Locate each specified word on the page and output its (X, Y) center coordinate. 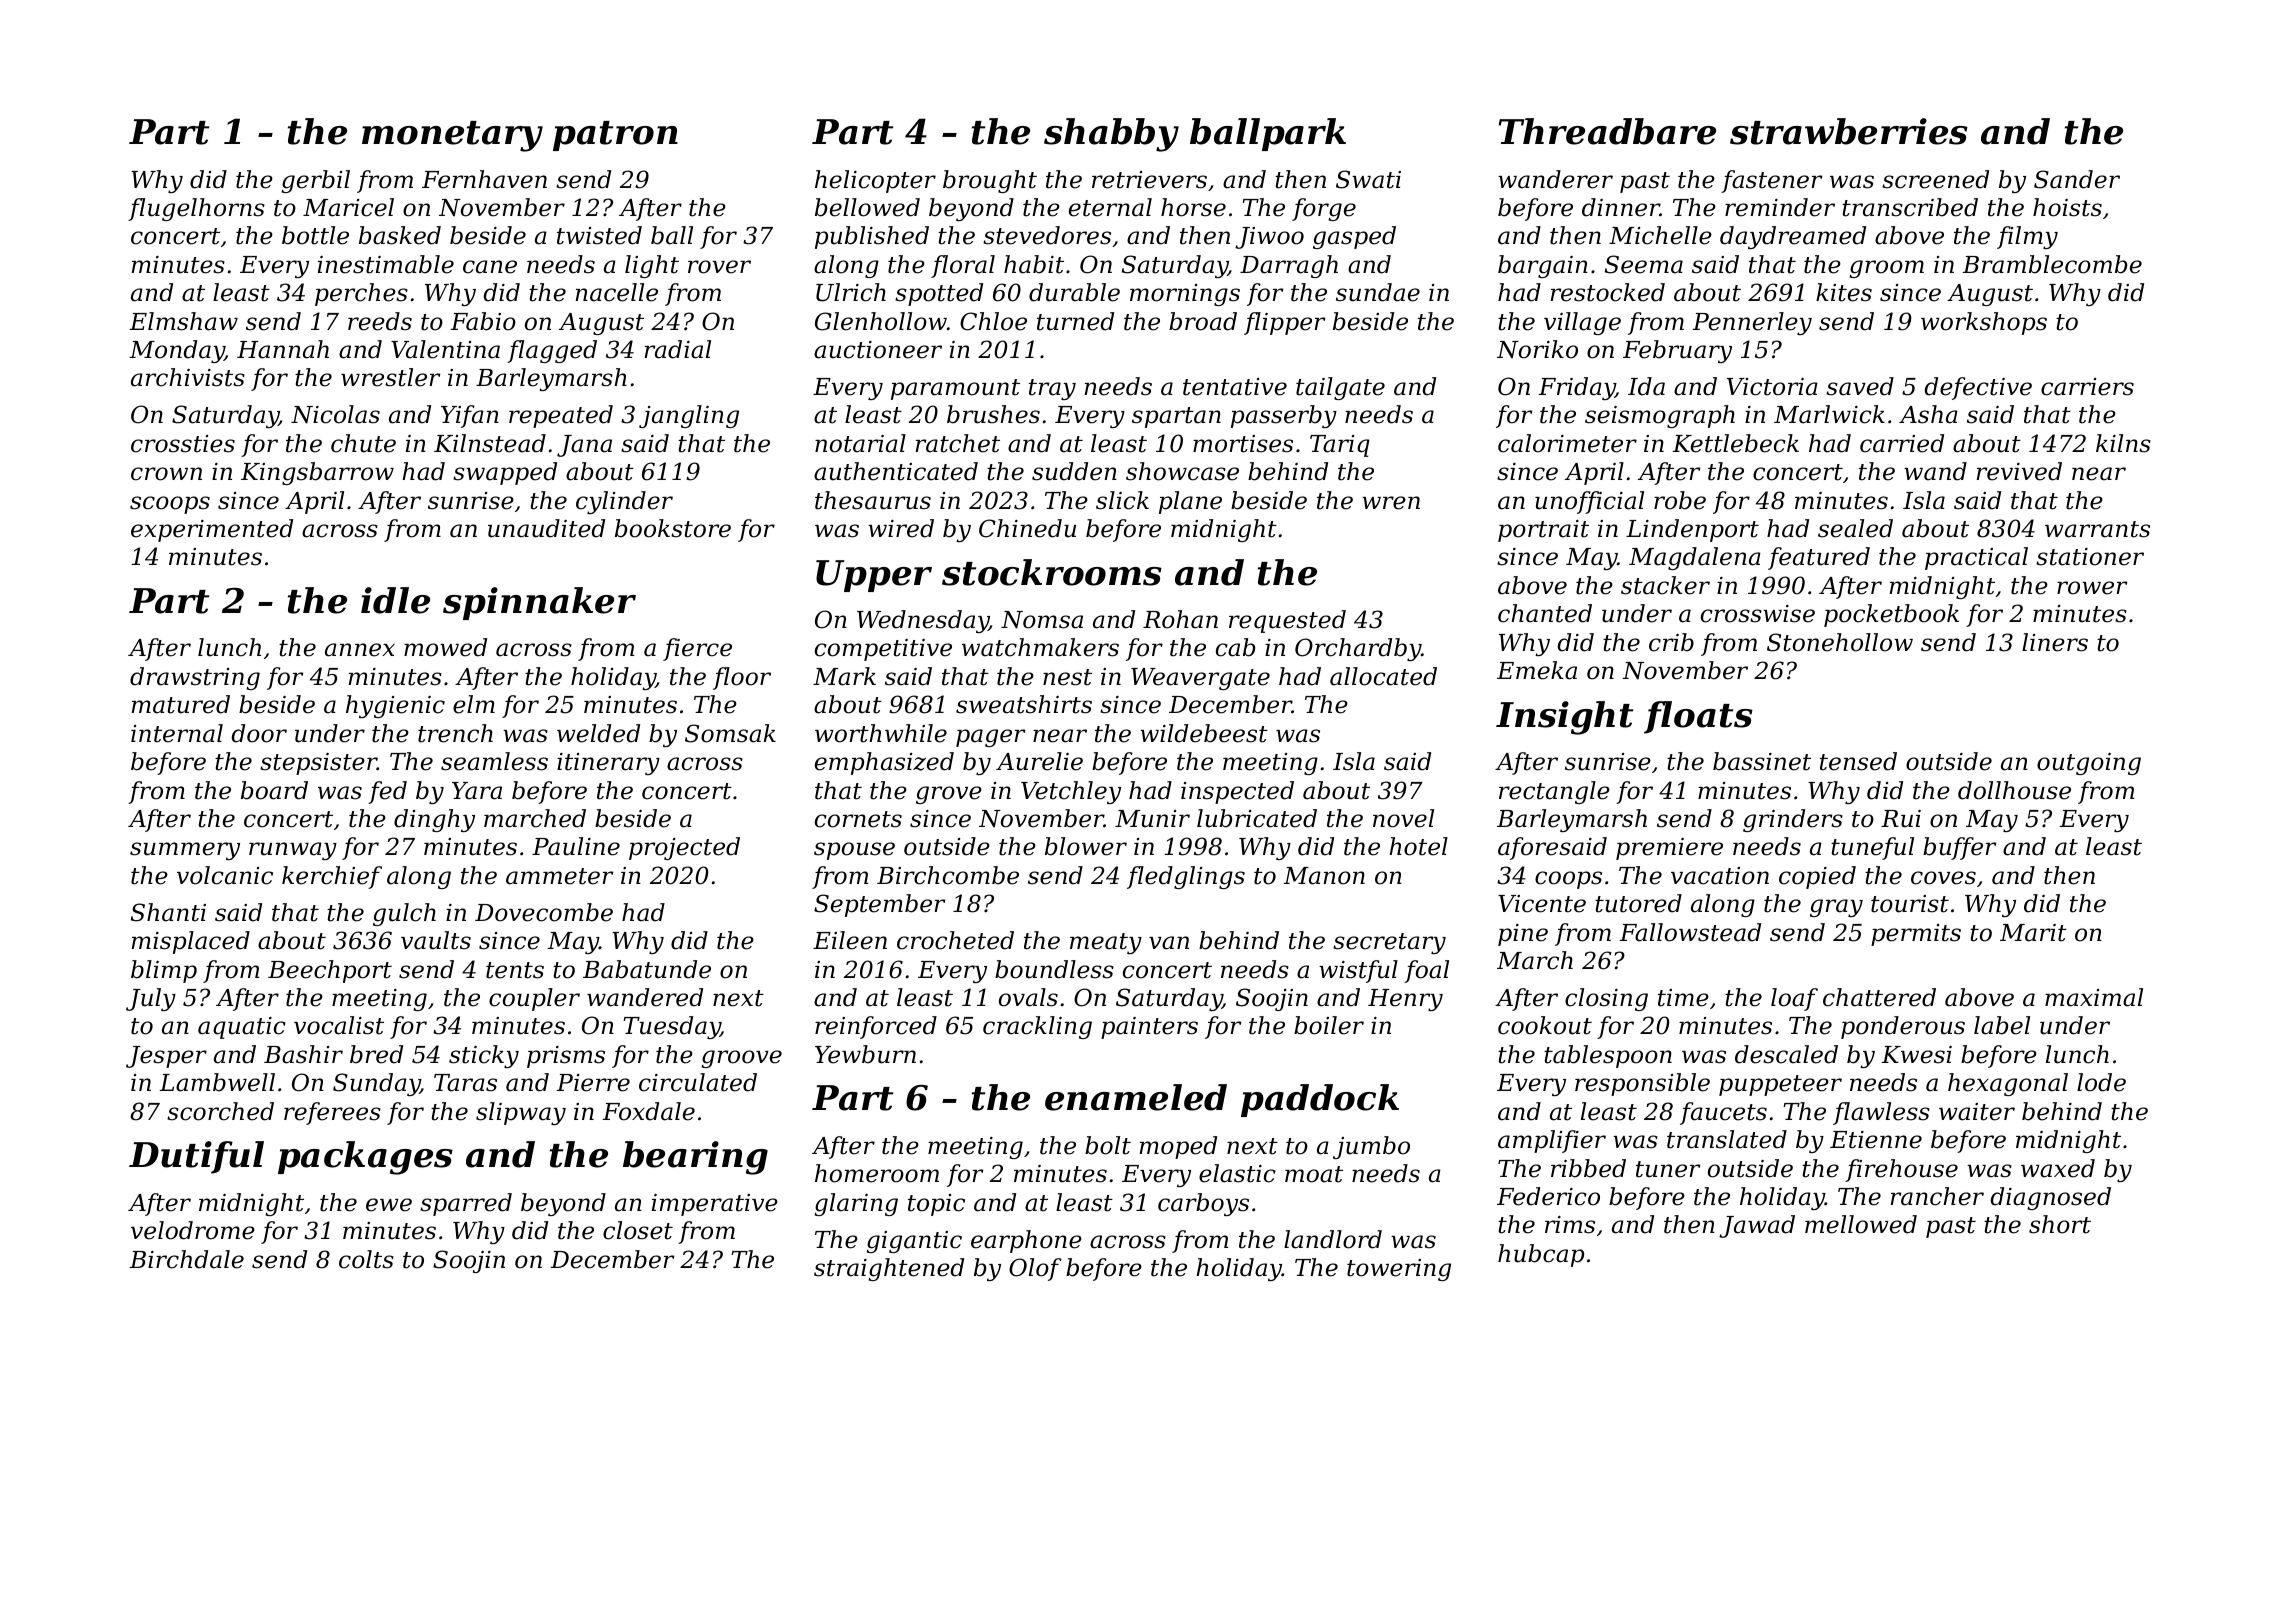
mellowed (1861, 1224)
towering (1399, 1270)
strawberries (1849, 131)
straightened (889, 1269)
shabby (1111, 135)
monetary (452, 136)
